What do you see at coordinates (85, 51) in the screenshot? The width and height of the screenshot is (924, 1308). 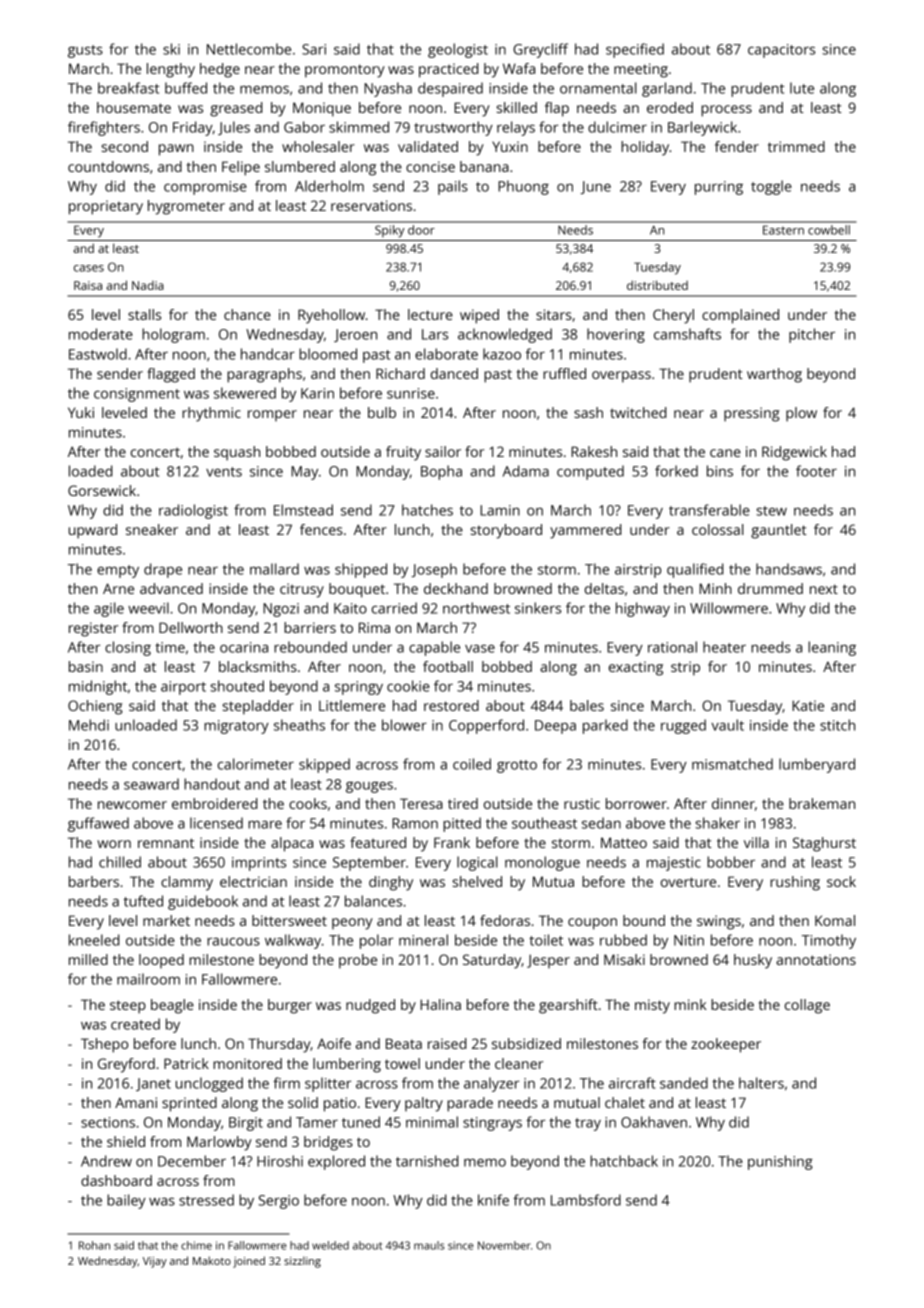 I see `gusts` at bounding box center [85, 51].
